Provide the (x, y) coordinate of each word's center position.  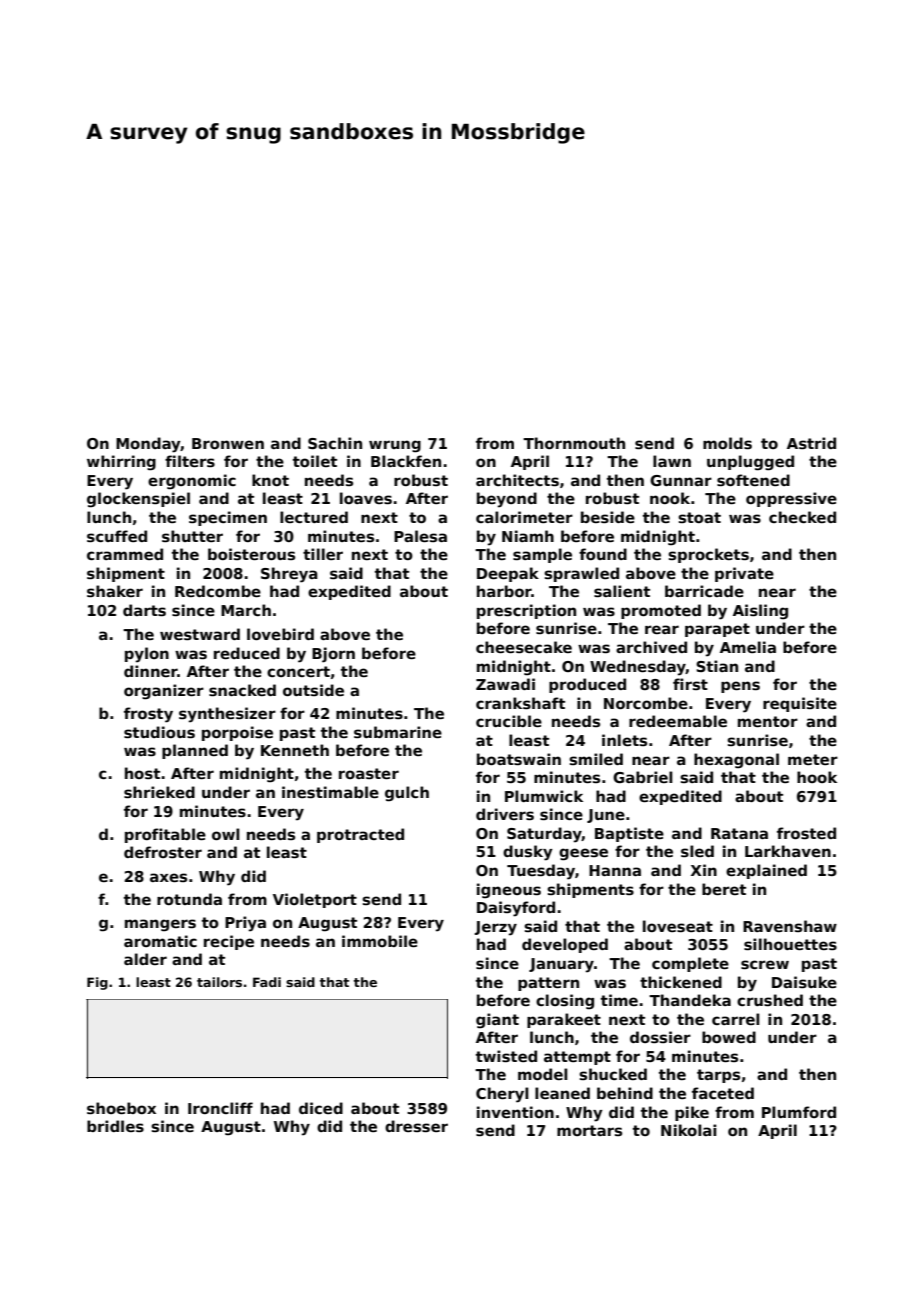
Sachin (335, 443)
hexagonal (736, 761)
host (142, 773)
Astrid (811, 443)
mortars (589, 1130)
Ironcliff (220, 1108)
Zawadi (505, 684)
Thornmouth (574, 443)
